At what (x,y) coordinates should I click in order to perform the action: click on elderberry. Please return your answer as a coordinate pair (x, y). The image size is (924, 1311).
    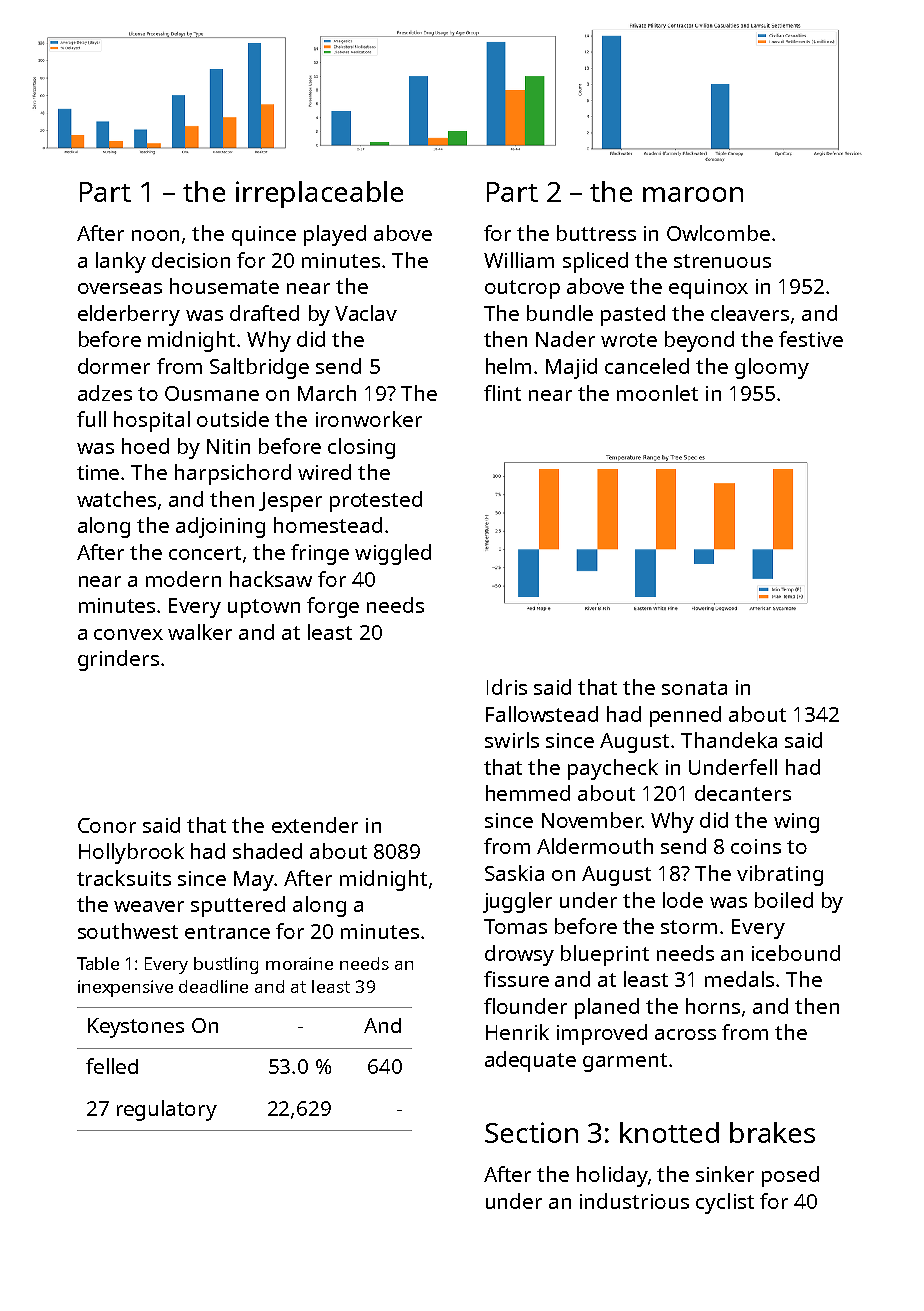
    Looking at the image, I should click on (129, 315).
